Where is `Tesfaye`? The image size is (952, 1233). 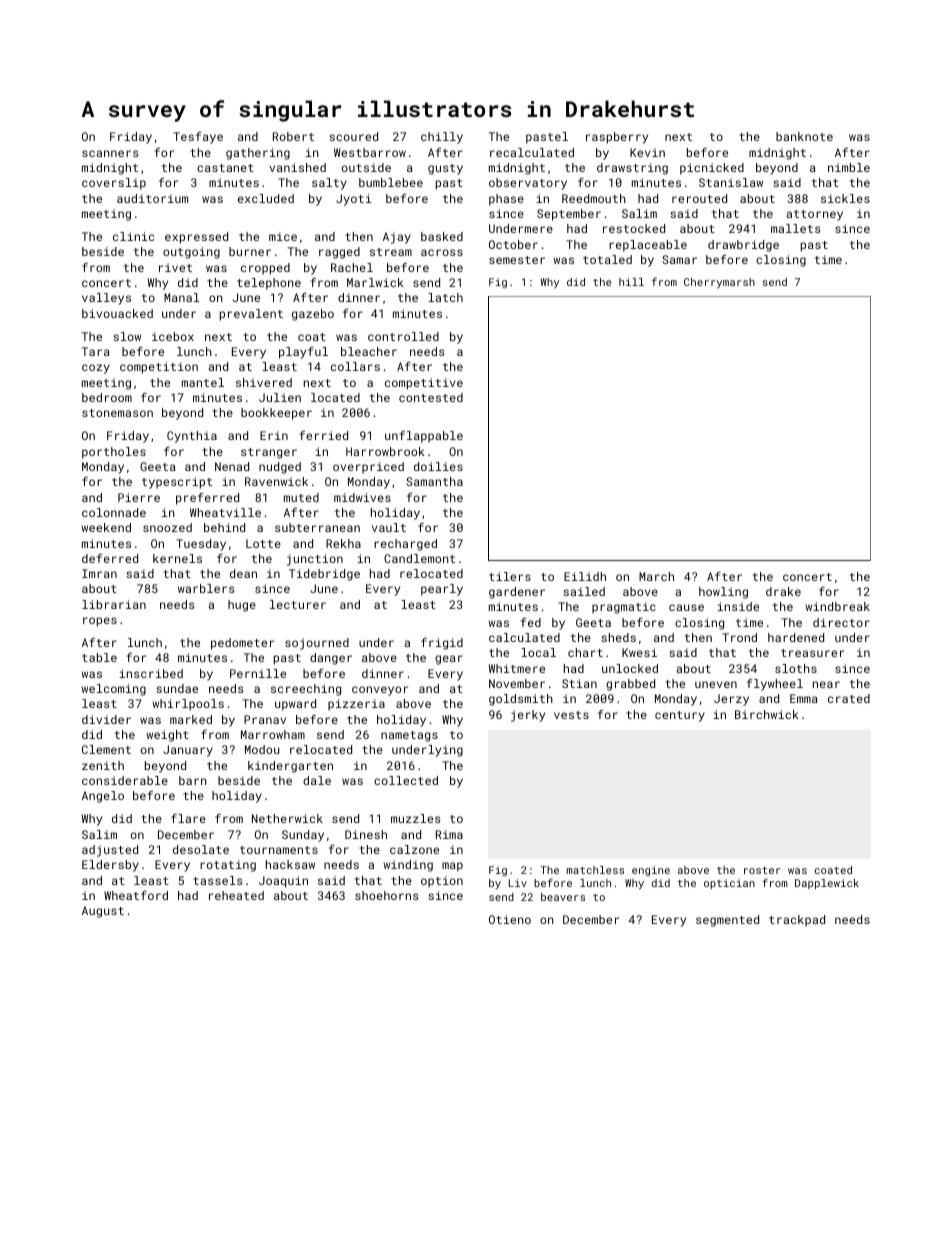 Tesfaye is located at coordinates (198, 138).
